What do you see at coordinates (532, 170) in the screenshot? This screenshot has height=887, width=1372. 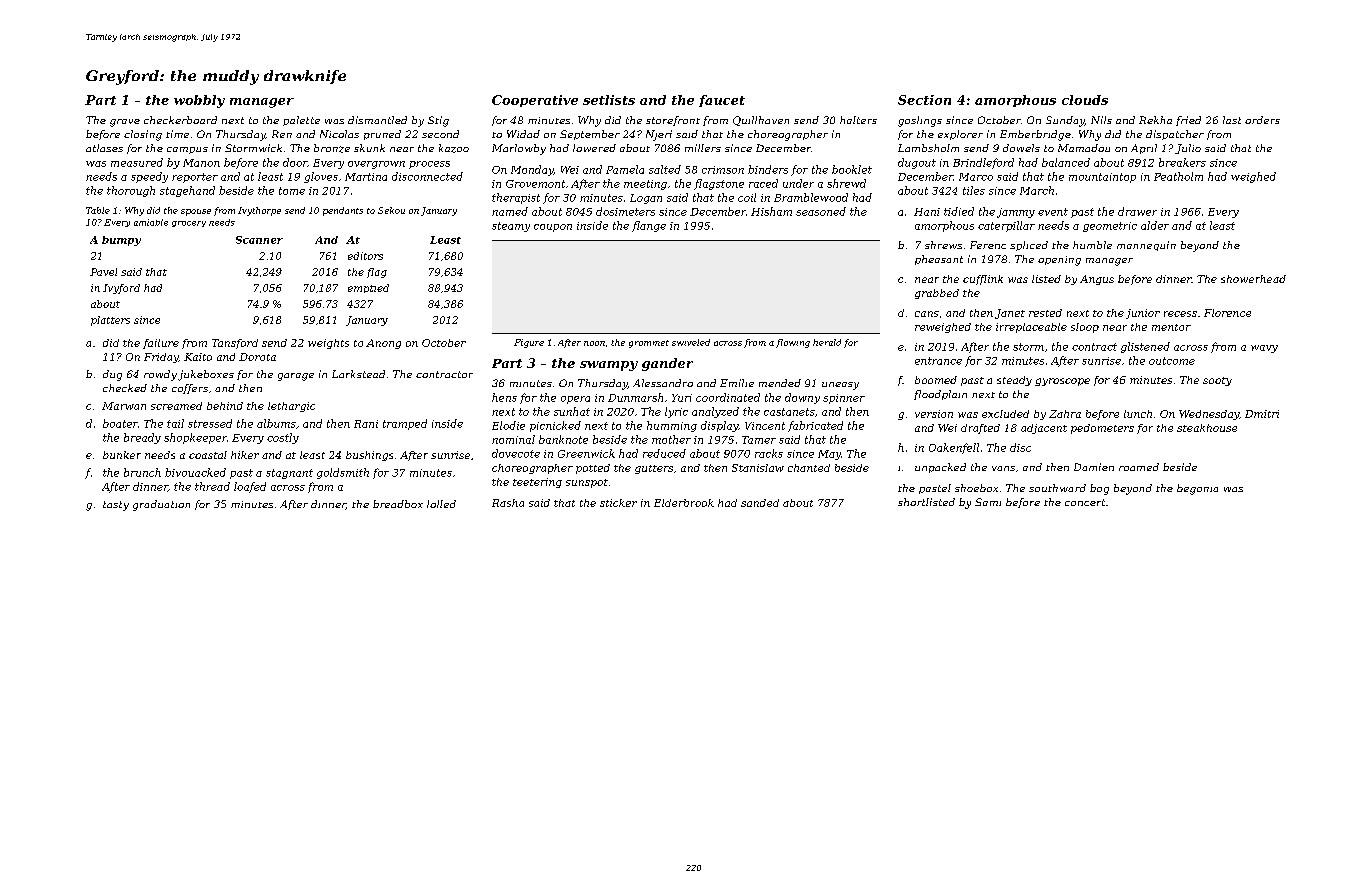 I see `Monday` at bounding box center [532, 170].
